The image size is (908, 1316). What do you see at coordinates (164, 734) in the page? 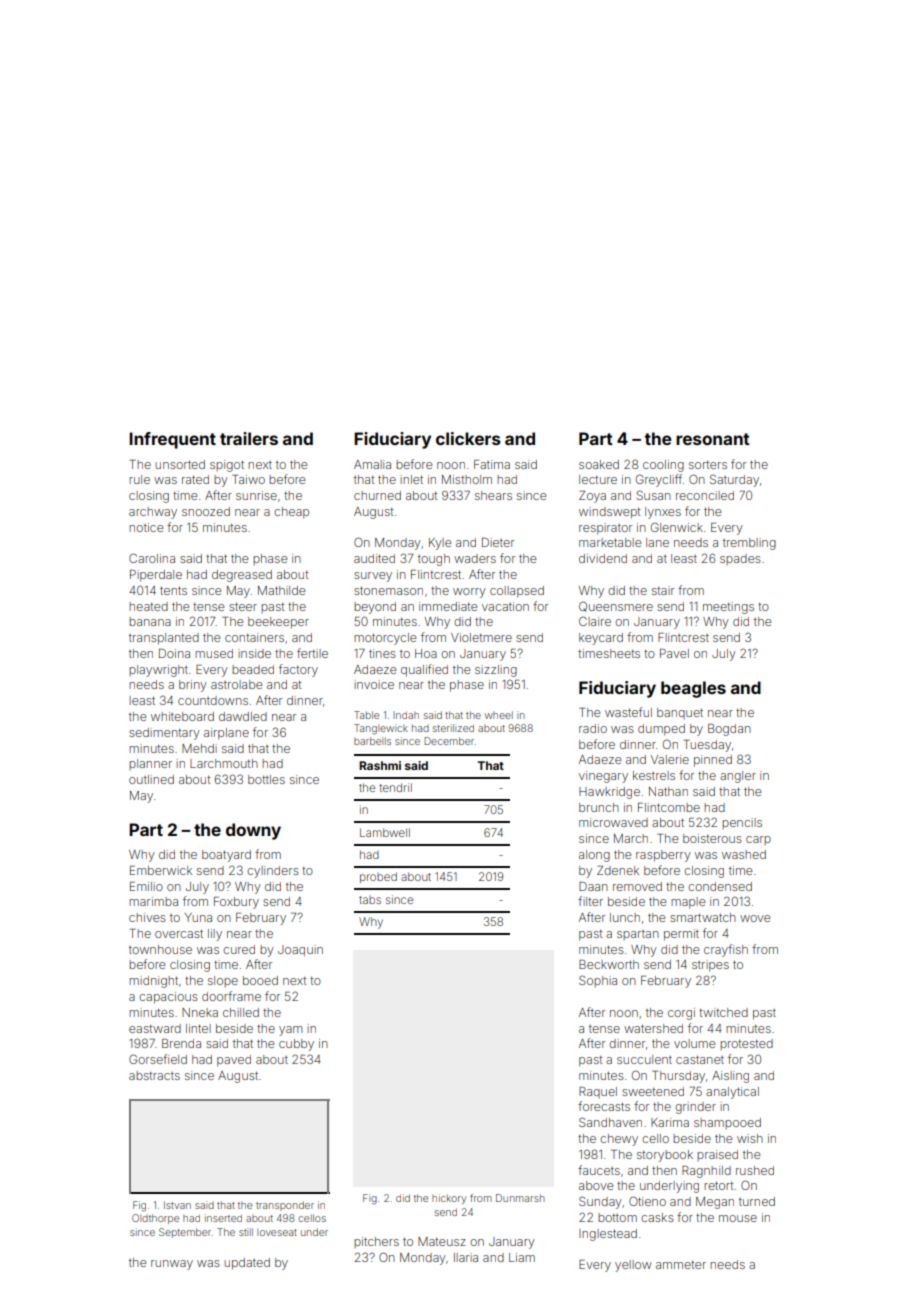
I see `sedimentary` at bounding box center [164, 734].
